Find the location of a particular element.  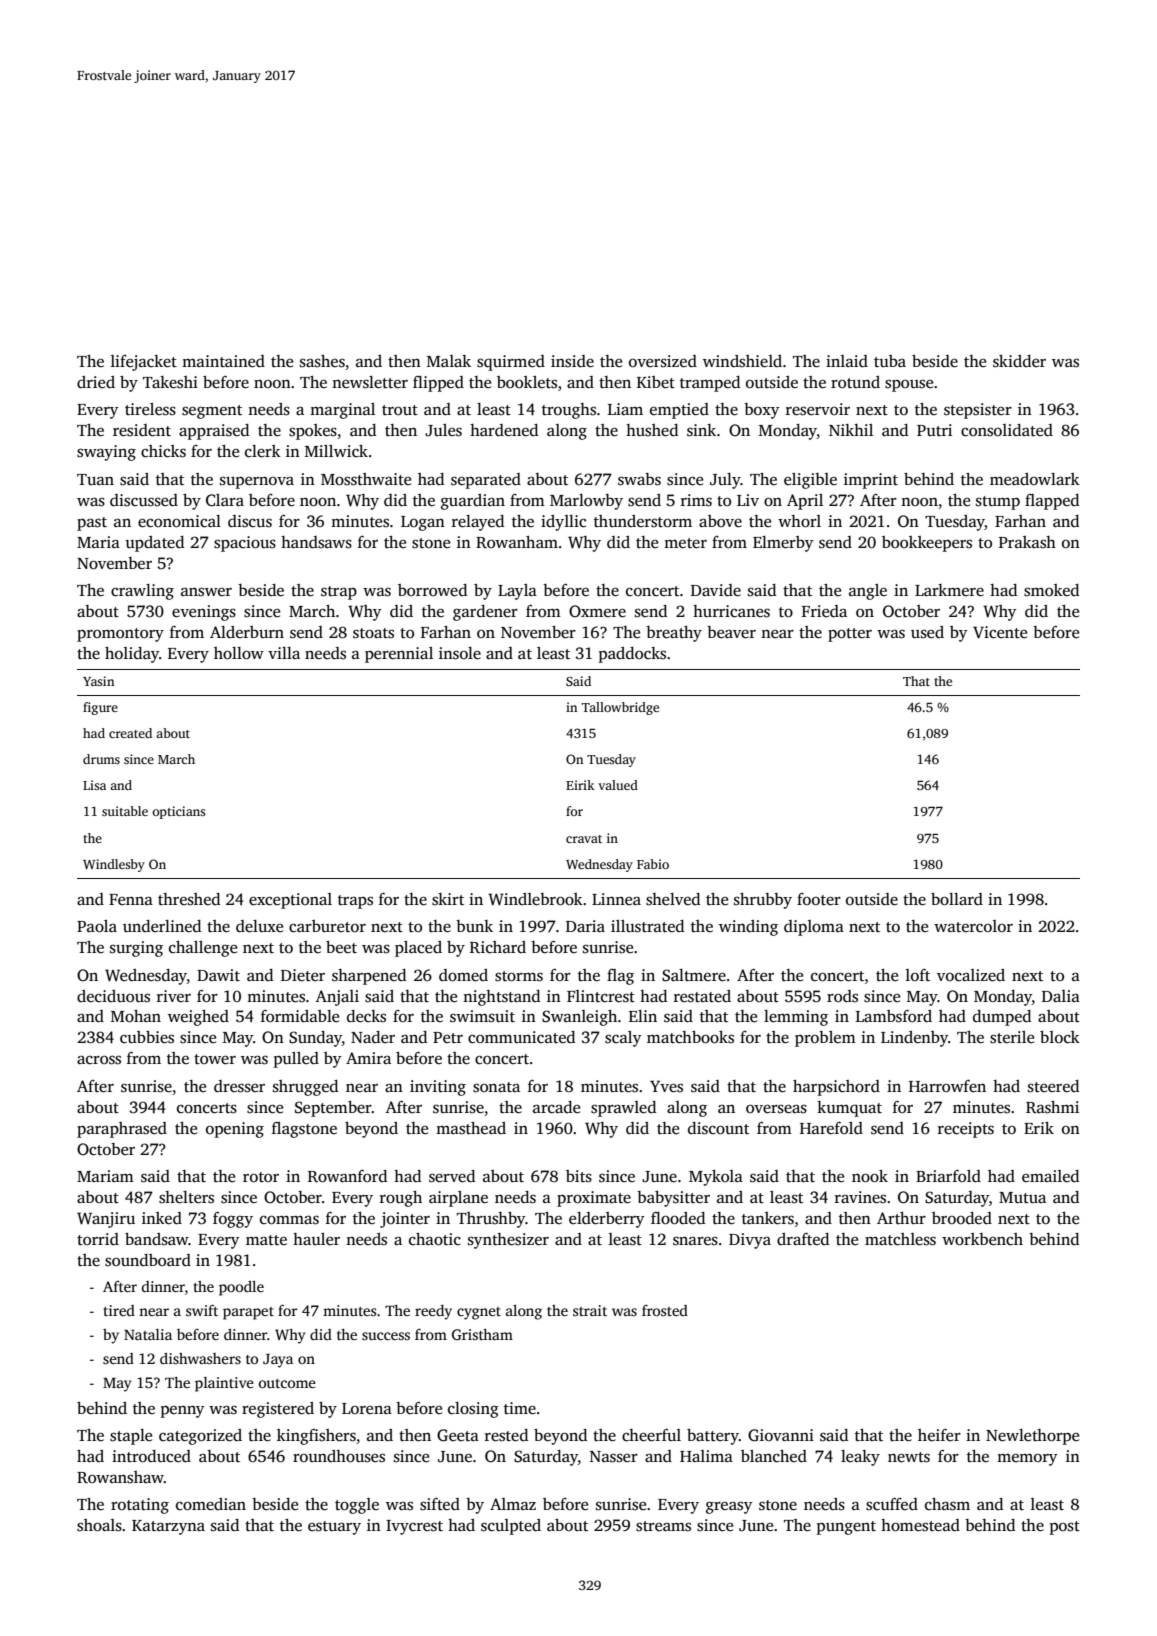

Vicente is located at coordinates (1000, 632).
